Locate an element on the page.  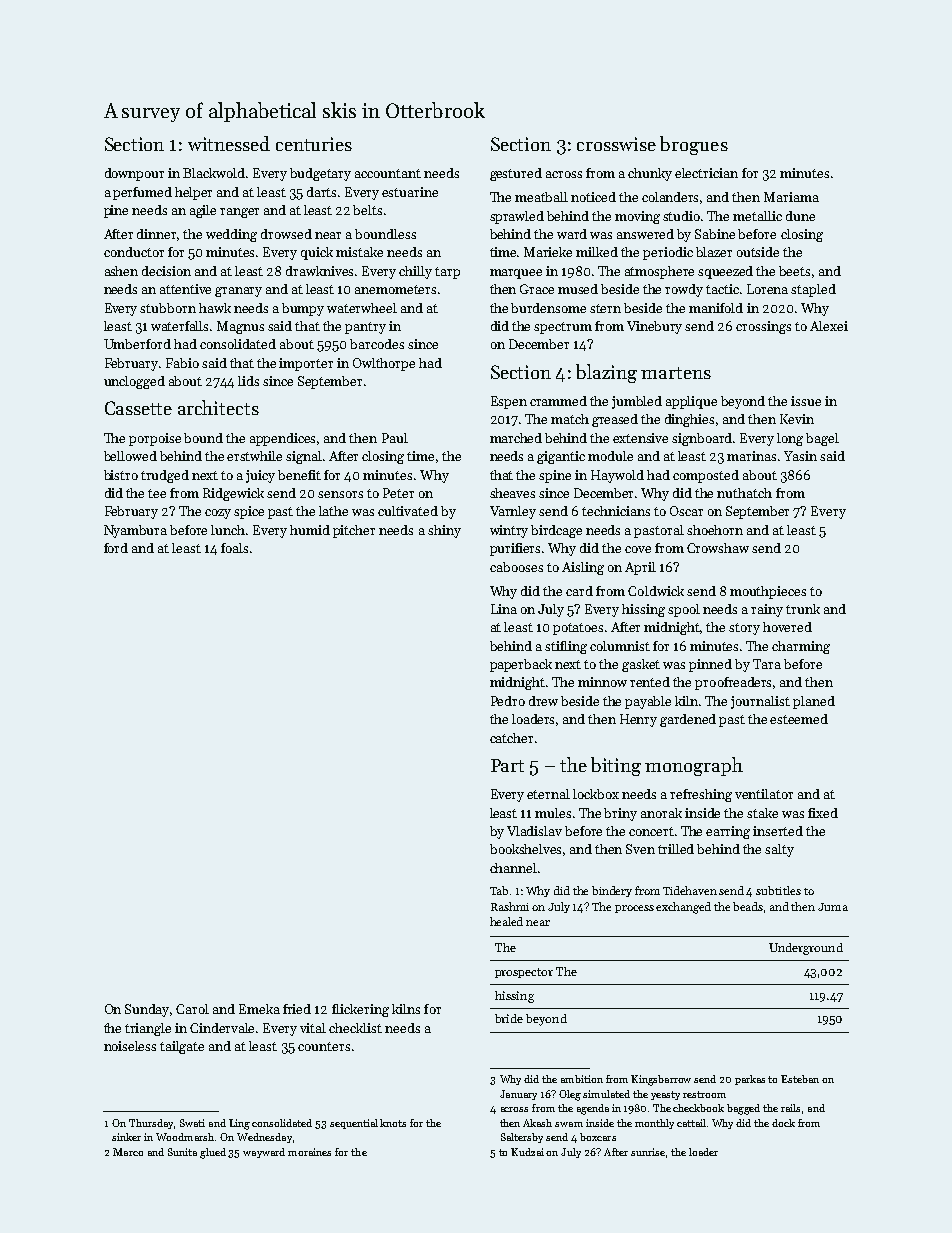
Paul is located at coordinates (395, 438).
